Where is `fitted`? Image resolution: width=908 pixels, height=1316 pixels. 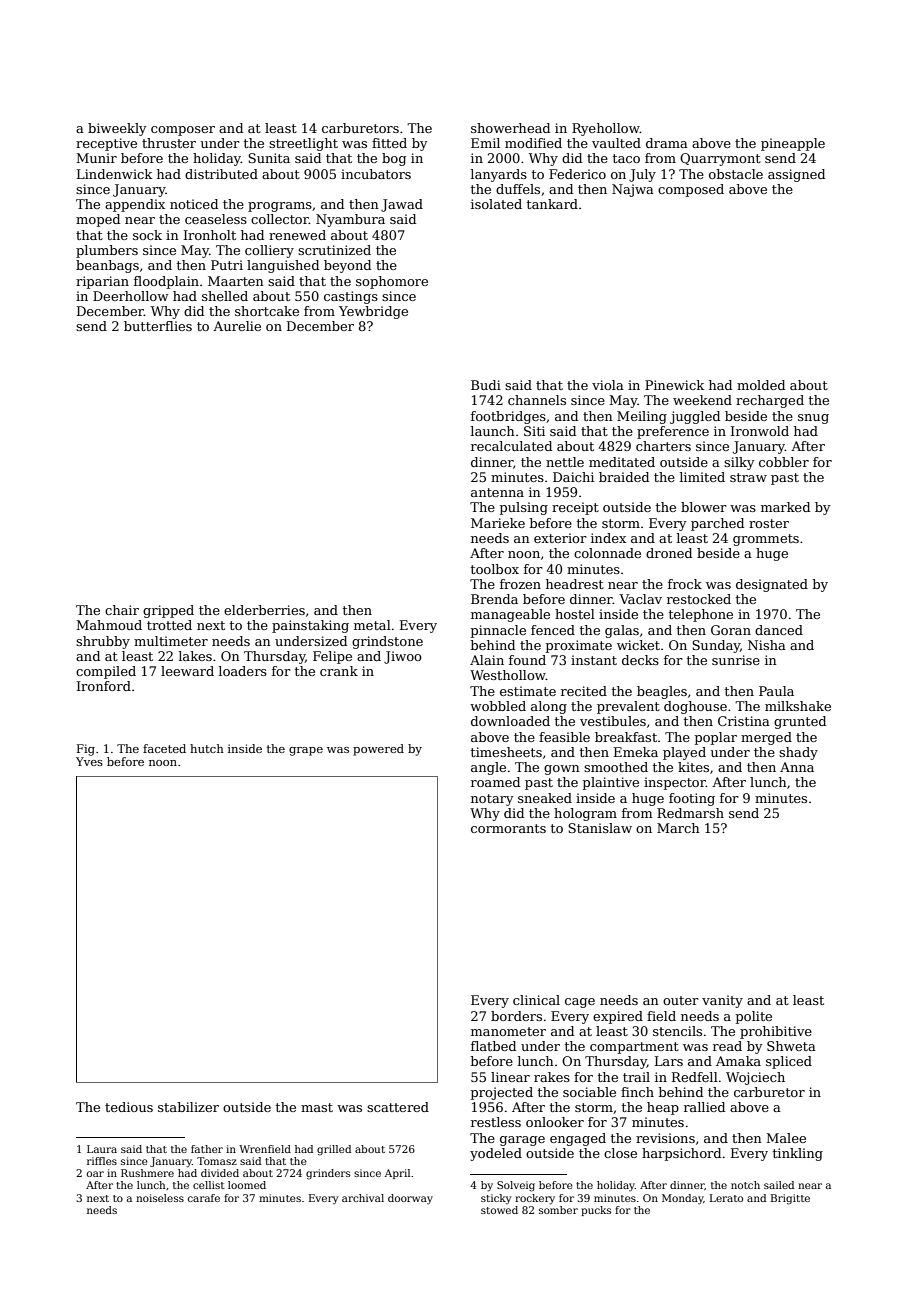 fitted is located at coordinates (389, 143).
